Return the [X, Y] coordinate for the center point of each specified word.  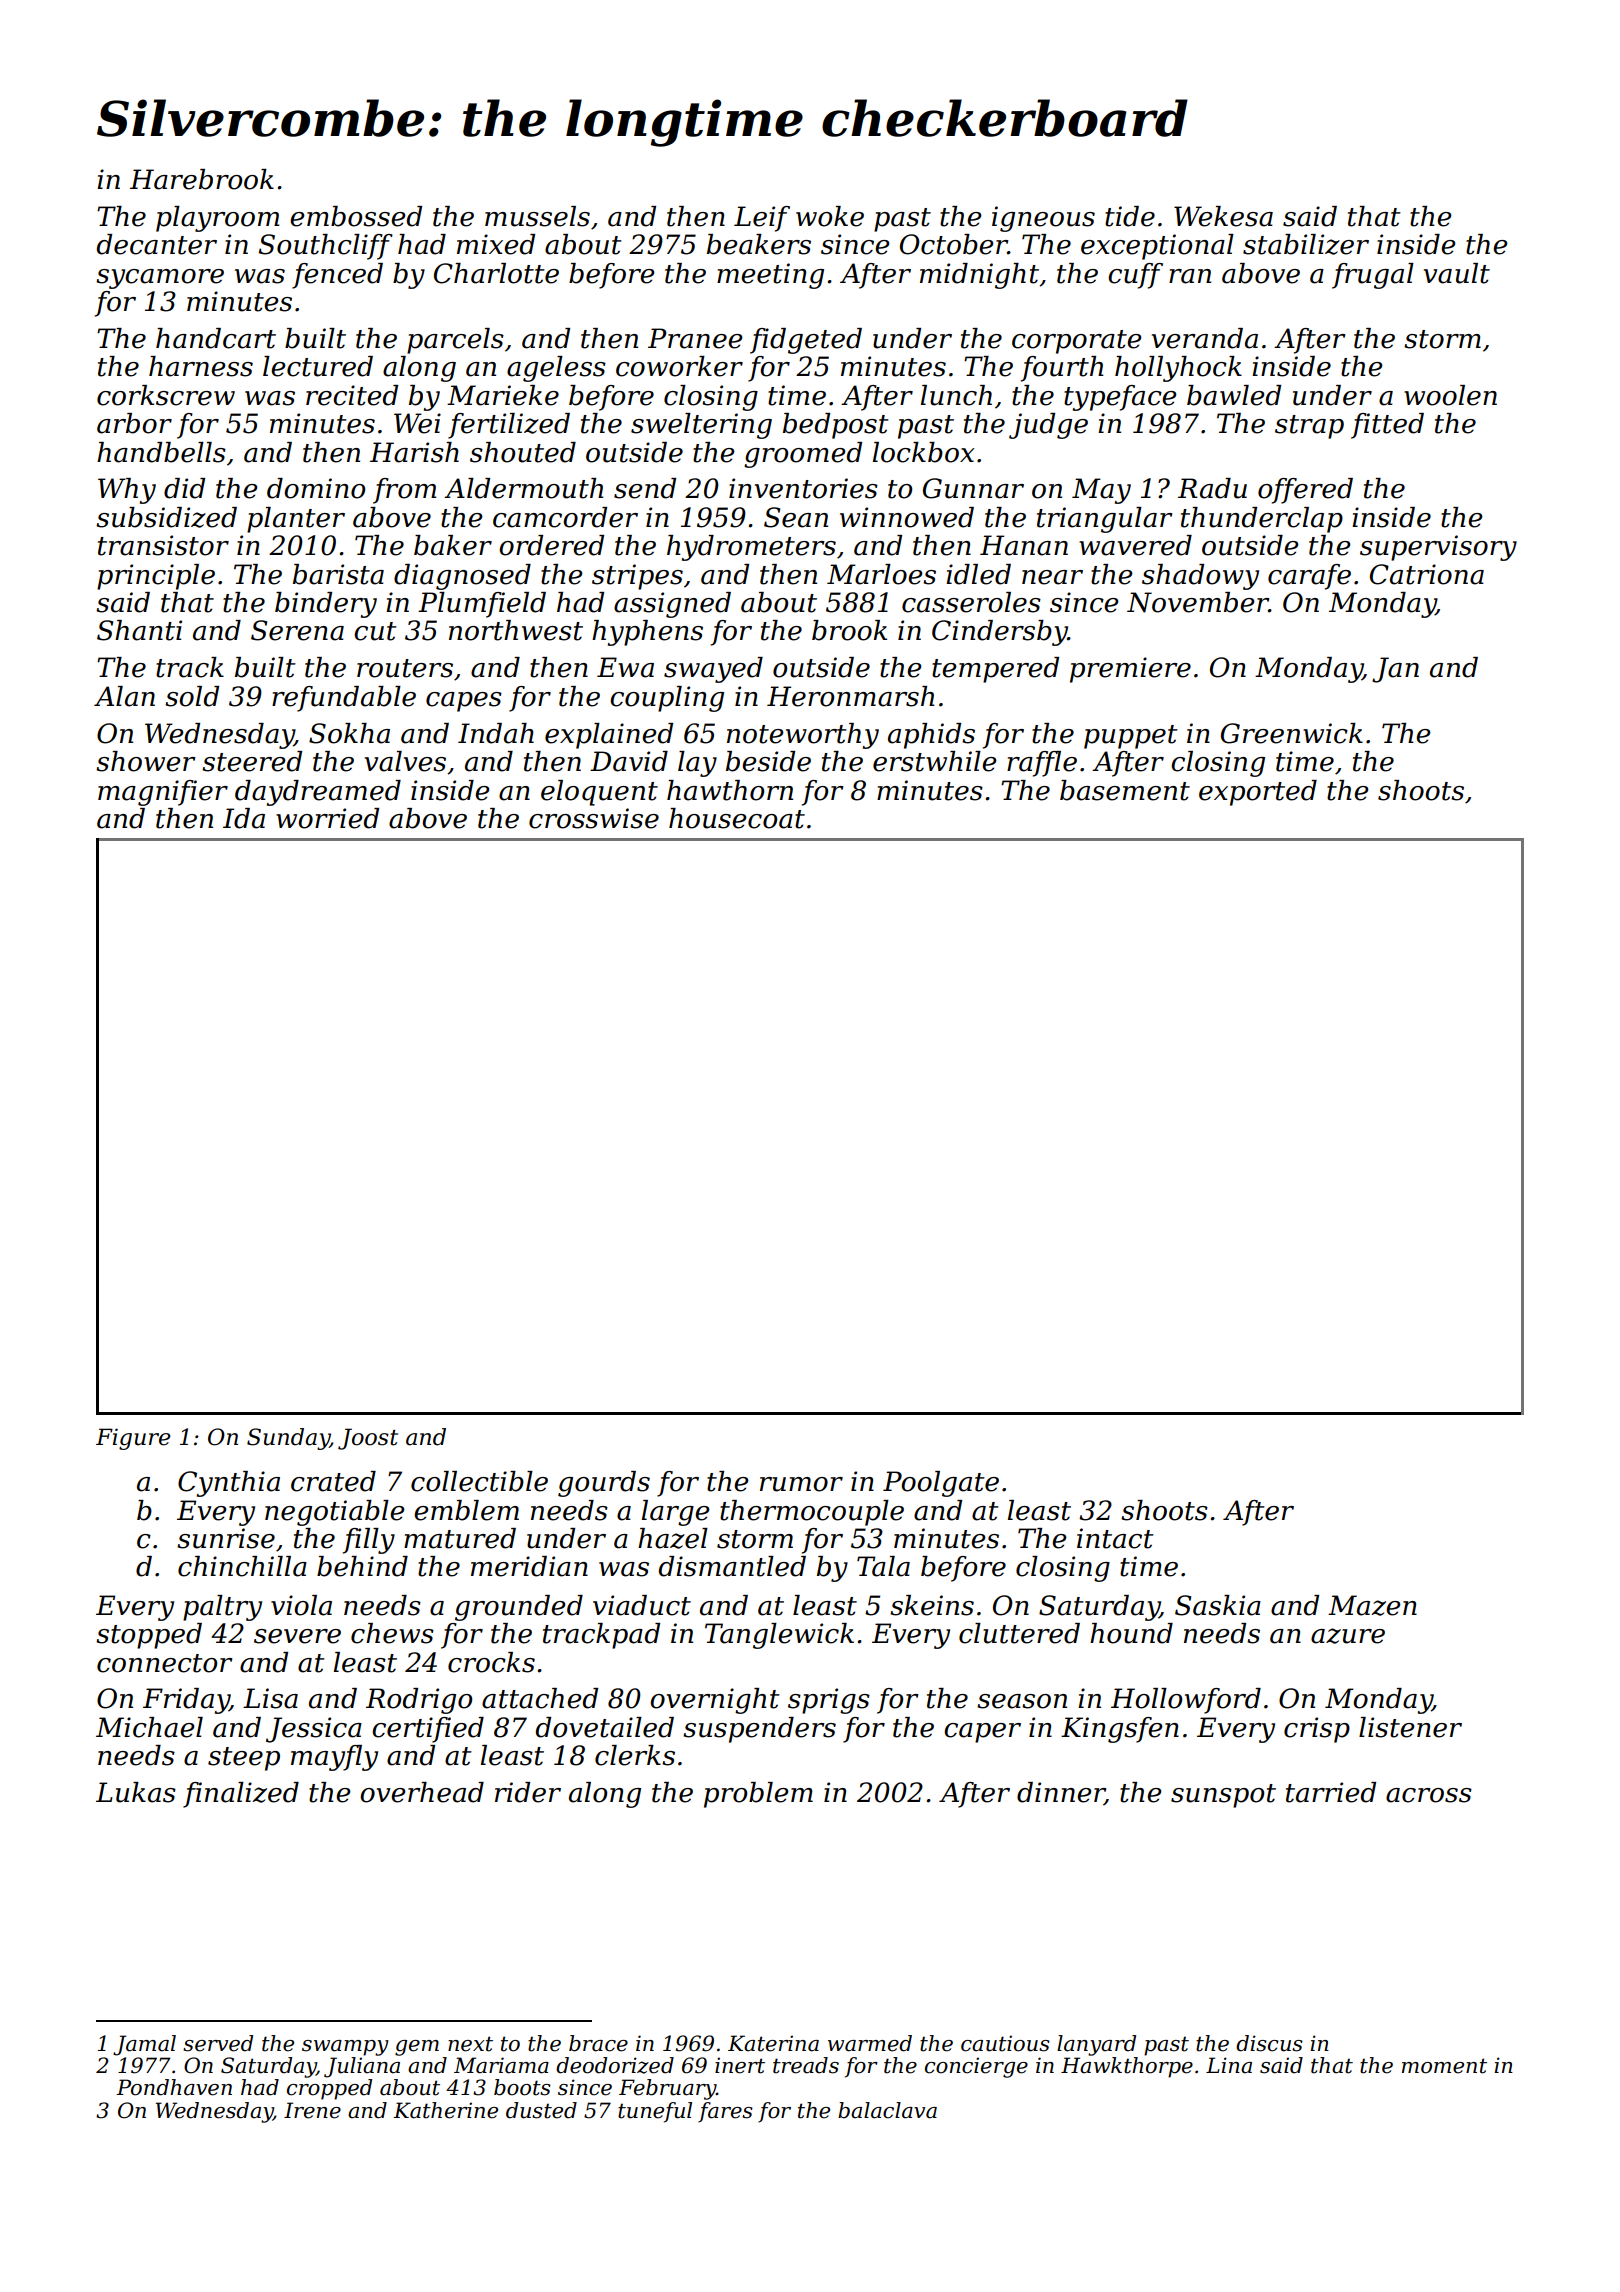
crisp [1317, 1730]
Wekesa [1223, 216]
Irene [312, 2110]
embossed [356, 216]
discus [1269, 2043]
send [645, 488]
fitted [1387, 426]
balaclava [887, 2110]
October [954, 244]
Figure [133, 1439]
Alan [124, 696]
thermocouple [812, 1513]
